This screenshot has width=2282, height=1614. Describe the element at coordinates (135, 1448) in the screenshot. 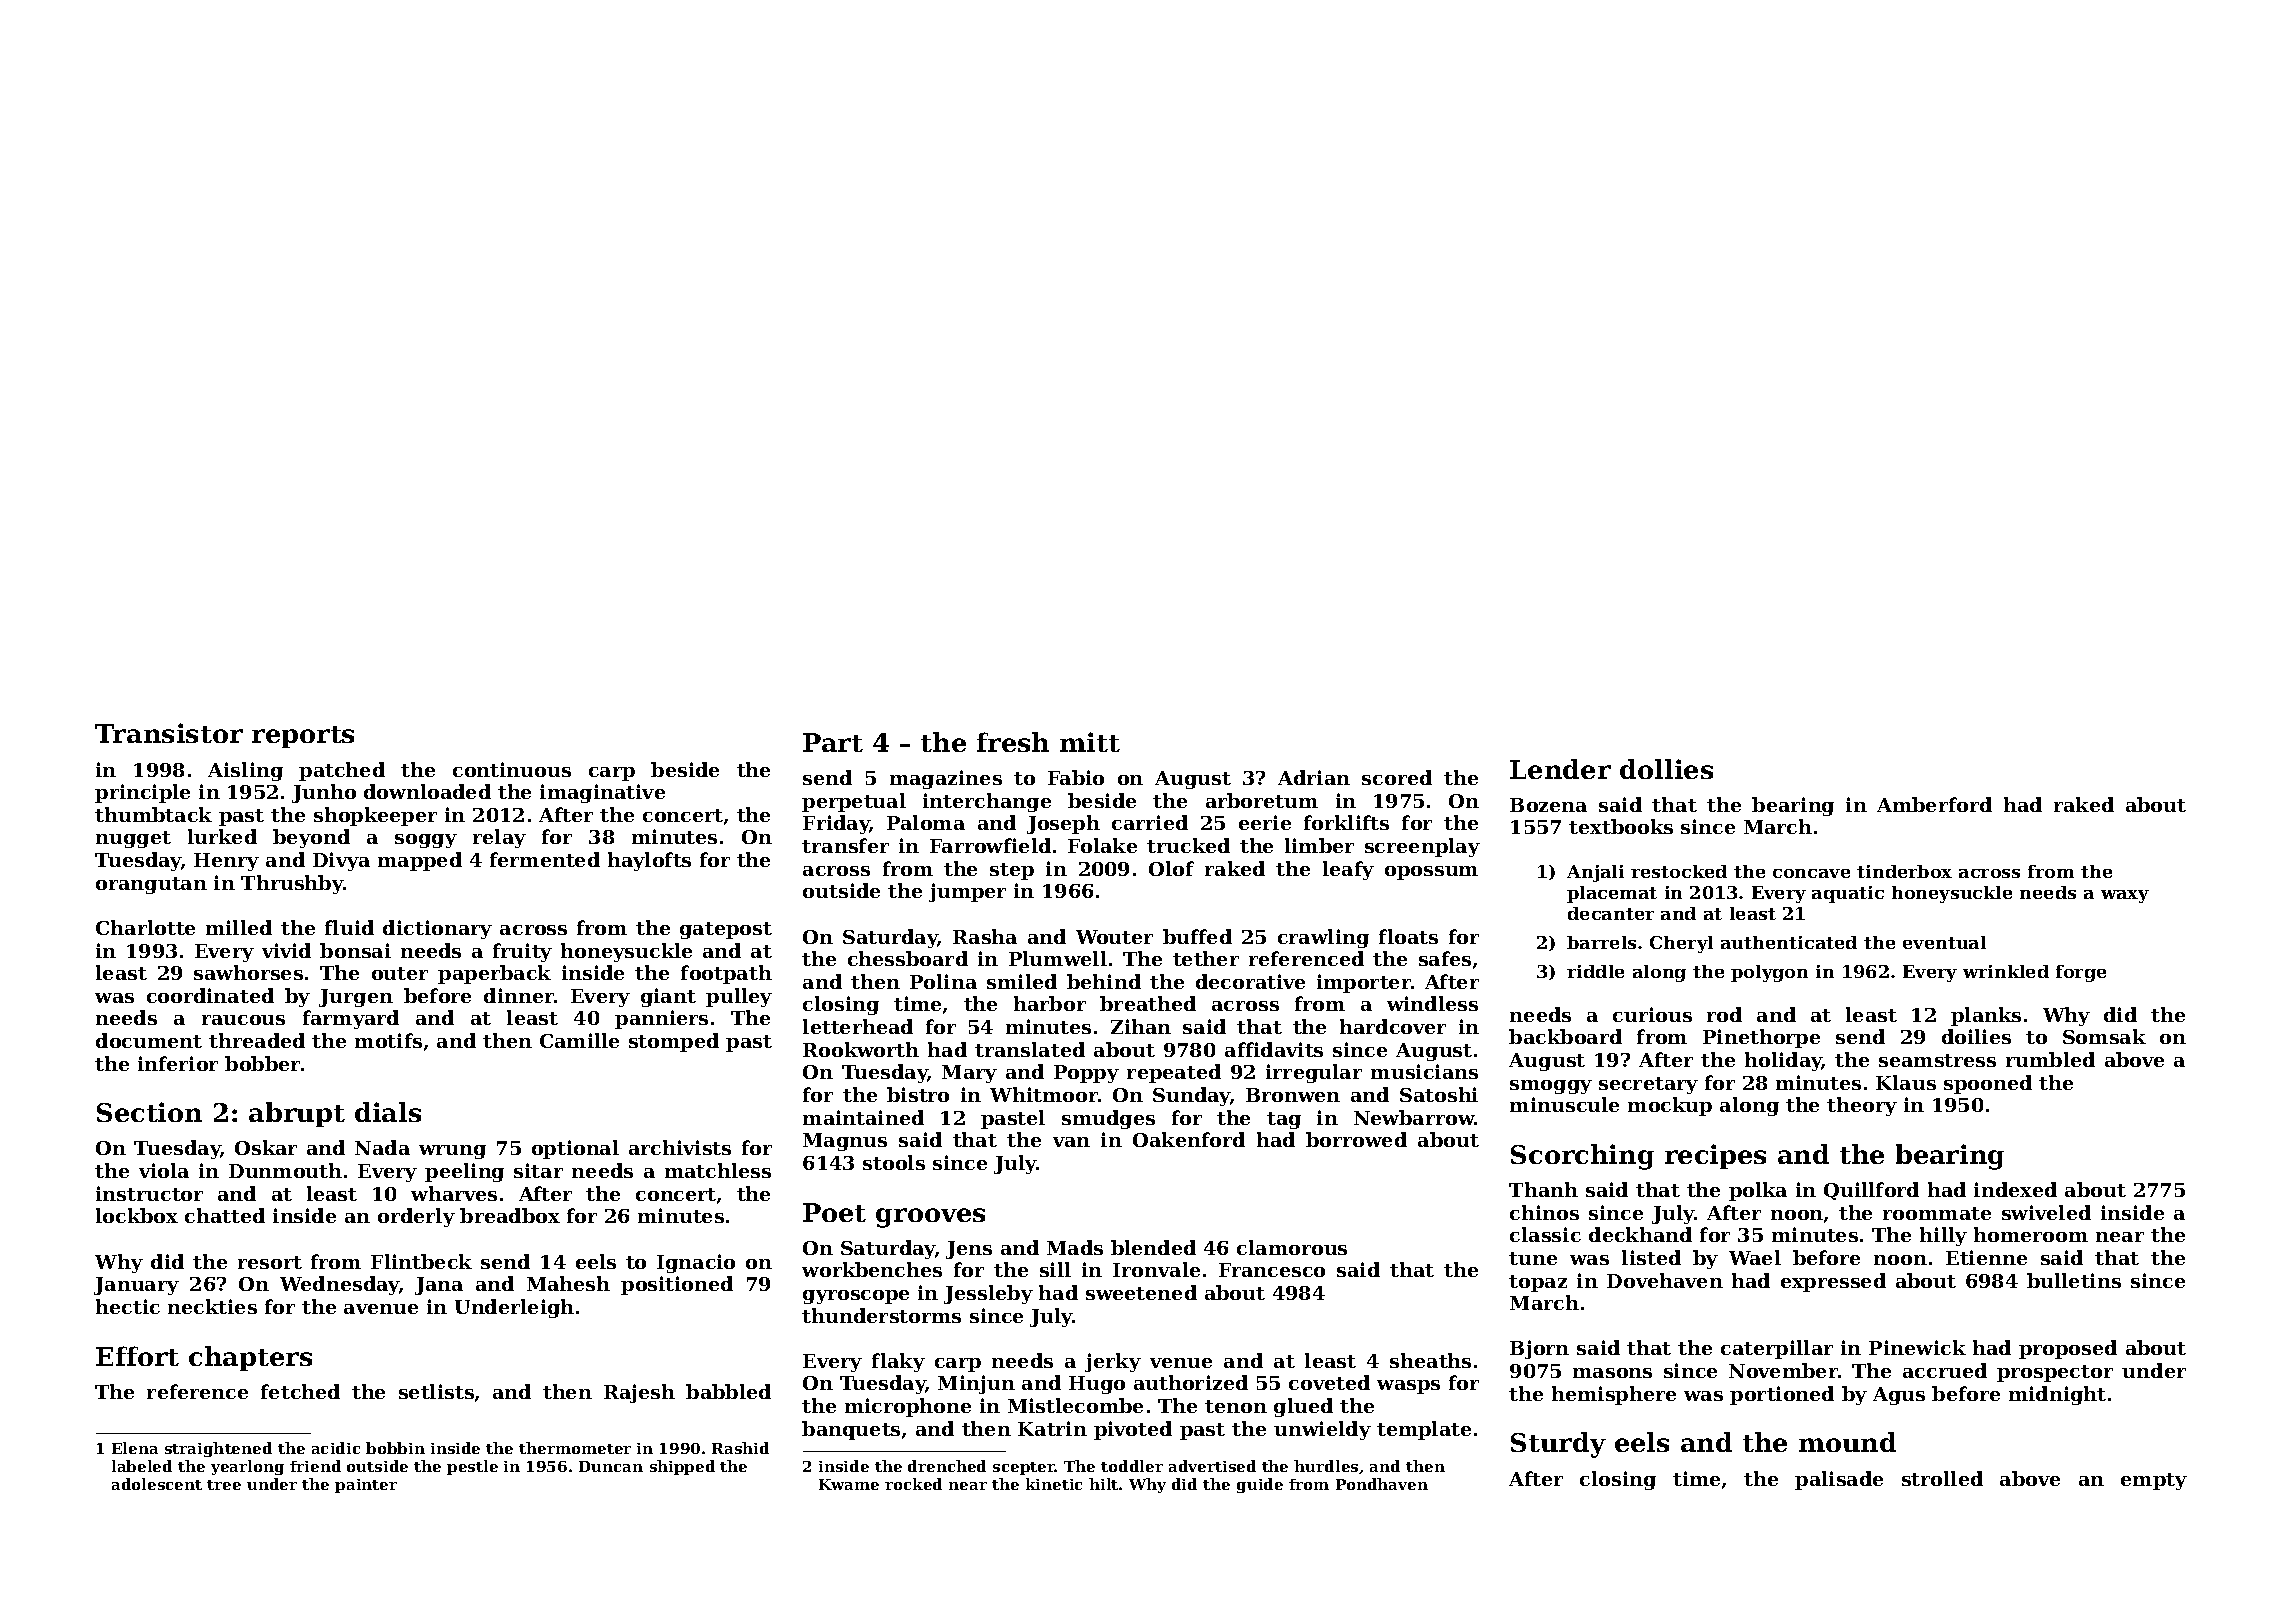

I see `Elena` at that location.
